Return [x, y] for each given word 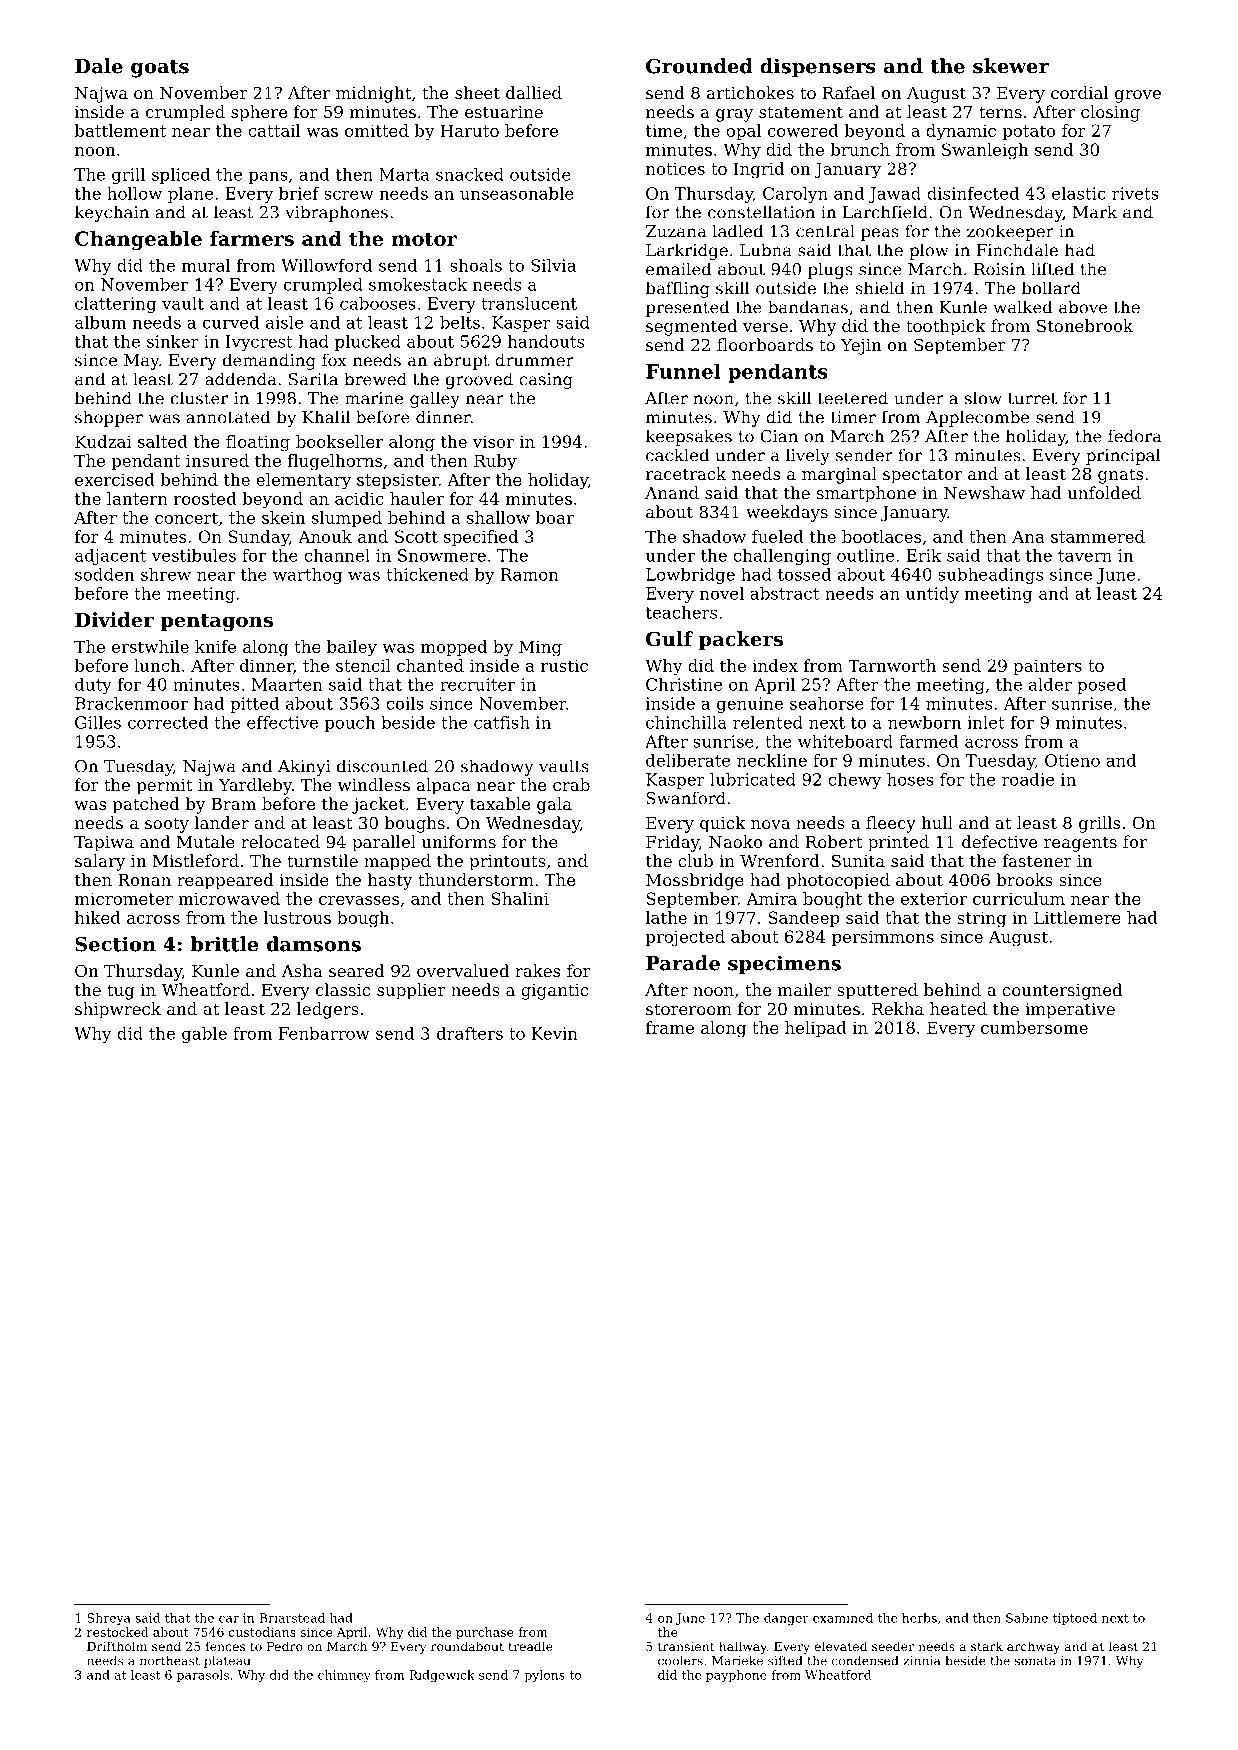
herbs [919, 1618]
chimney [344, 1676]
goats [160, 69]
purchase [484, 1633]
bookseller [339, 441]
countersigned [1062, 991]
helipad [816, 1029]
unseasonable [517, 193]
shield [880, 288]
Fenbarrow [324, 1033]
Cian [779, 436]
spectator [922, 476]
